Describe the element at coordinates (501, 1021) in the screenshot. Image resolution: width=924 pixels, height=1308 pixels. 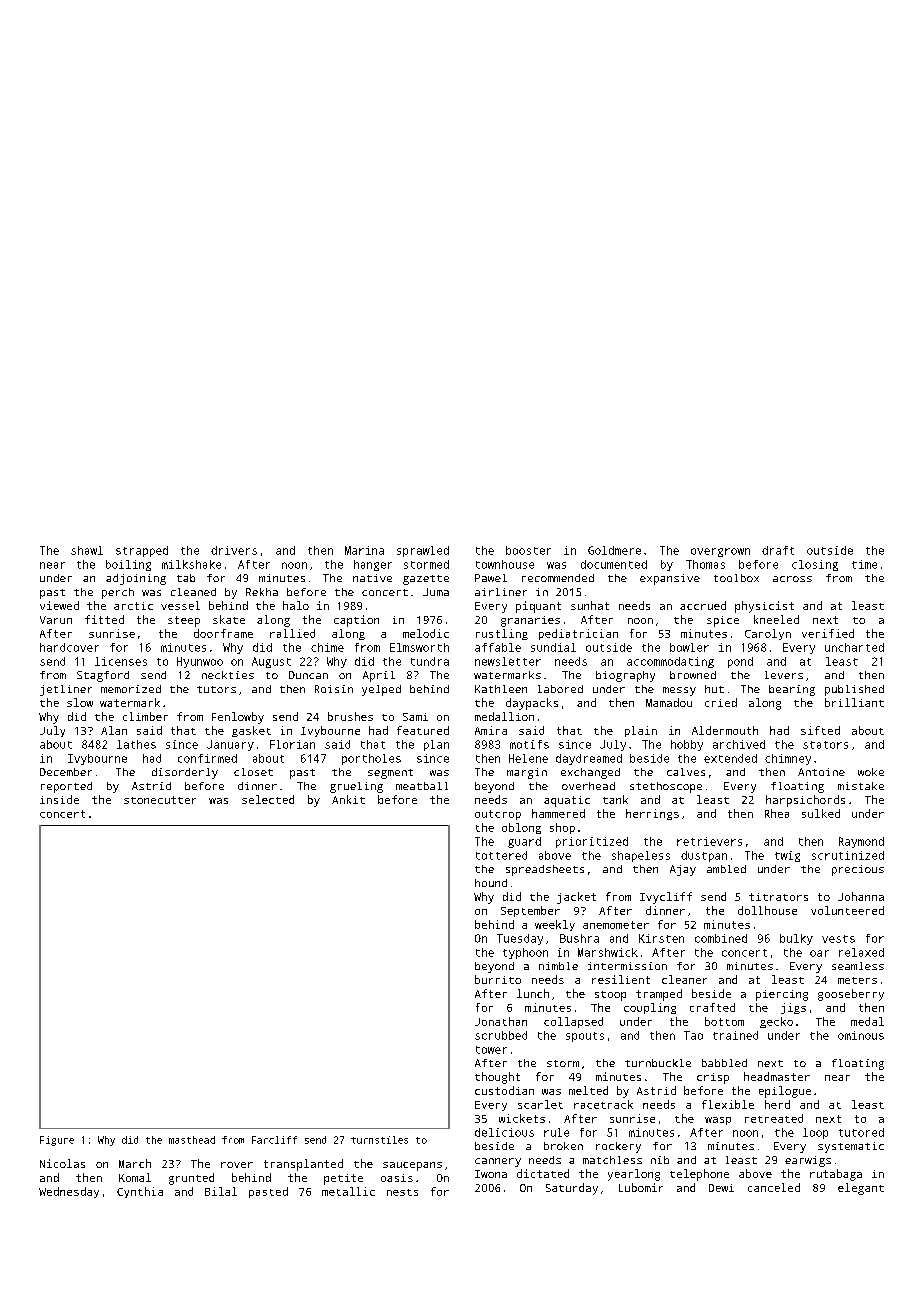
I see `Jonathan` at that location.
